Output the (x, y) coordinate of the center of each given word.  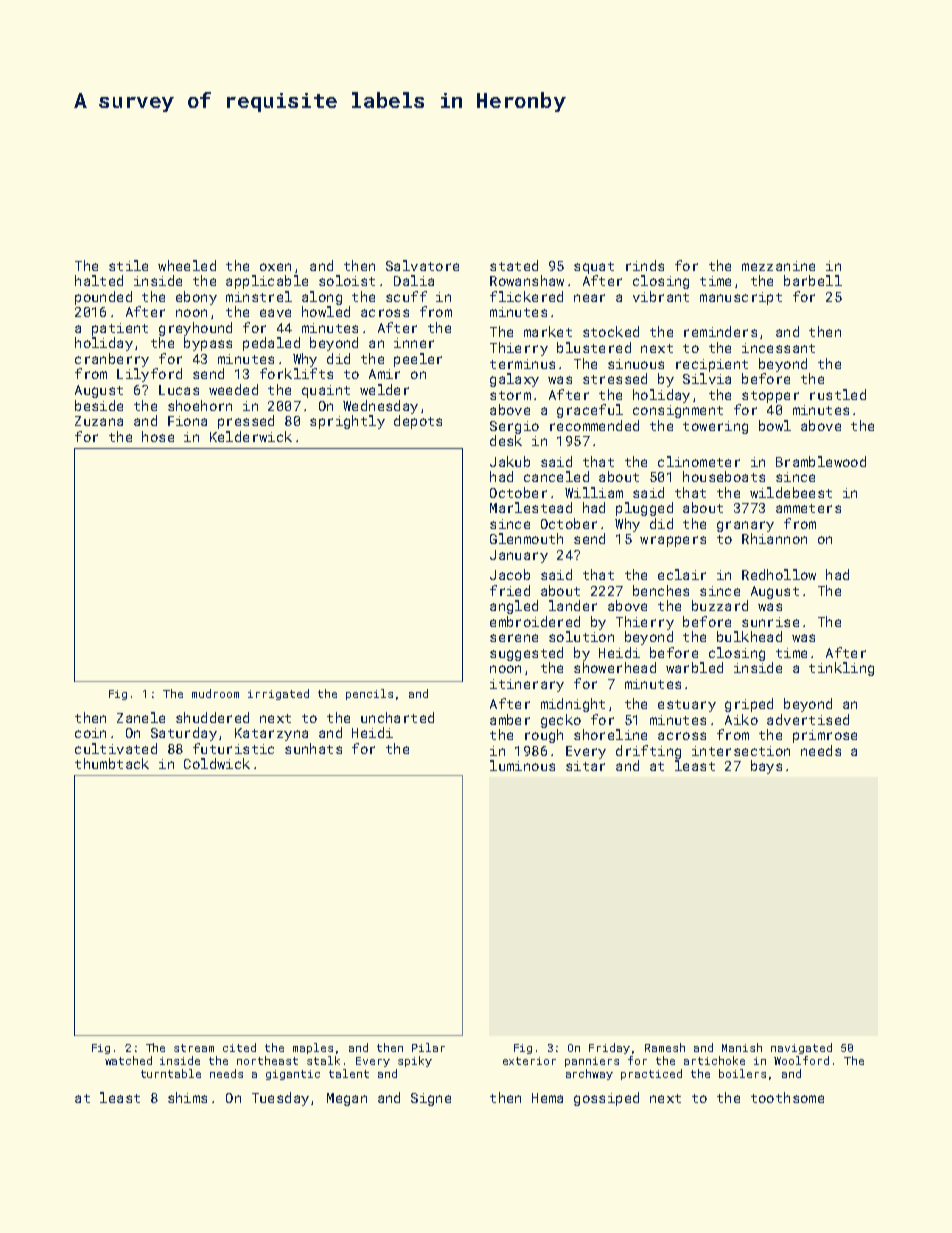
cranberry (112, 360)
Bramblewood (821, 461)
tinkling (841, 669)
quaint (326, 391)
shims (187, 1097)
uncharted (397, 717)
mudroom (215, 693)
